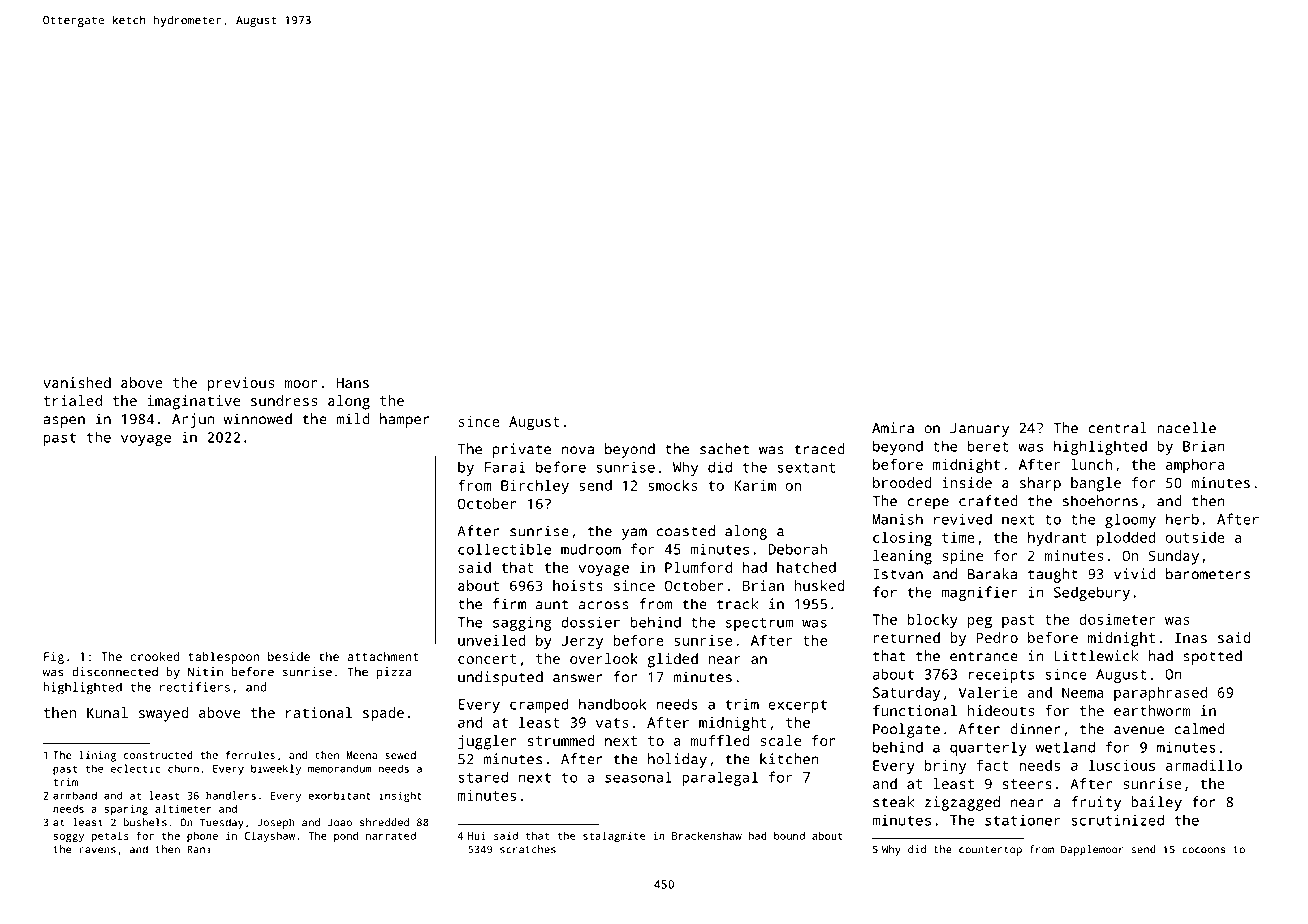 The width and height of the screenshot is (1308, 924). Describe the element at coordinates (638, 777) in the screenshot. I see `seasonal` at that location.
